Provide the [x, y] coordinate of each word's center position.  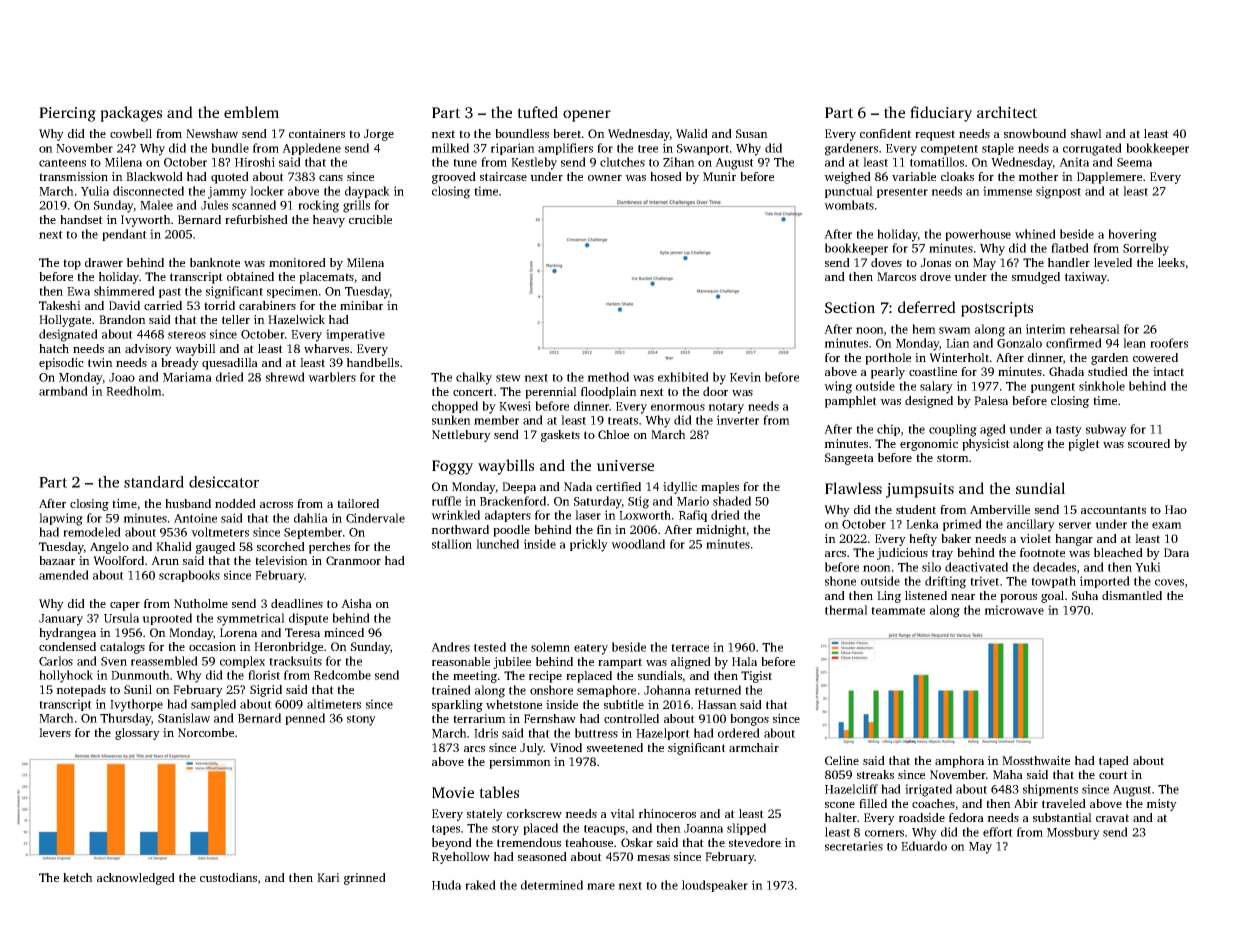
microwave [1014, 610]
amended [64, 575]
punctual [849, 192]
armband [63, 391]
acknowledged [136, 879]
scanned [254, 205]
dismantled [1132, 595]
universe [625, 465]
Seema [1134, 162]
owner [605, 178]
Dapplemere [1109, 178]
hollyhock [66, 676]
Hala [744, 661]
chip [888, 430]
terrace [690, 648]
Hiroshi [255, 162]
